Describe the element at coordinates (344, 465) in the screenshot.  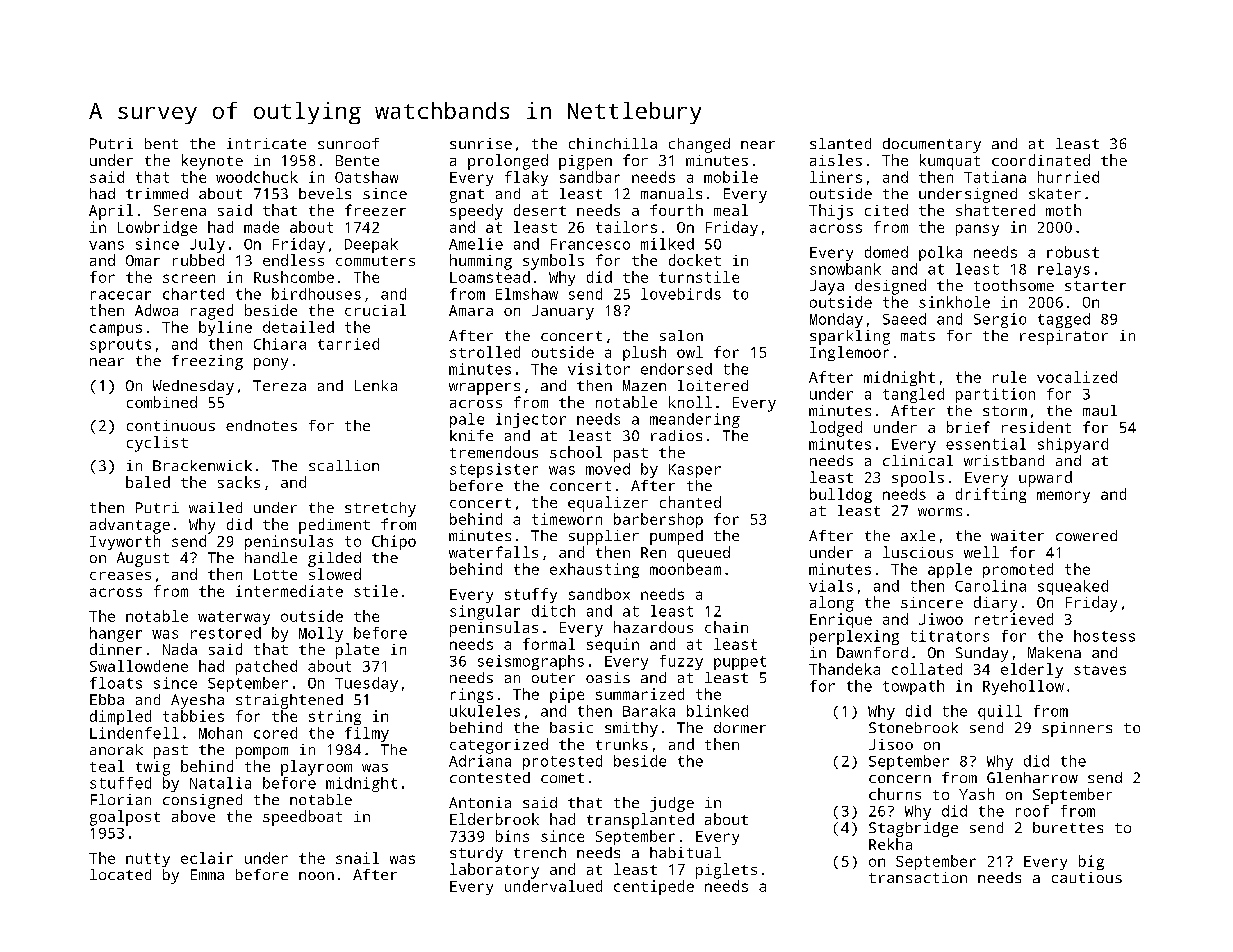
I see `scallion` at that location.
